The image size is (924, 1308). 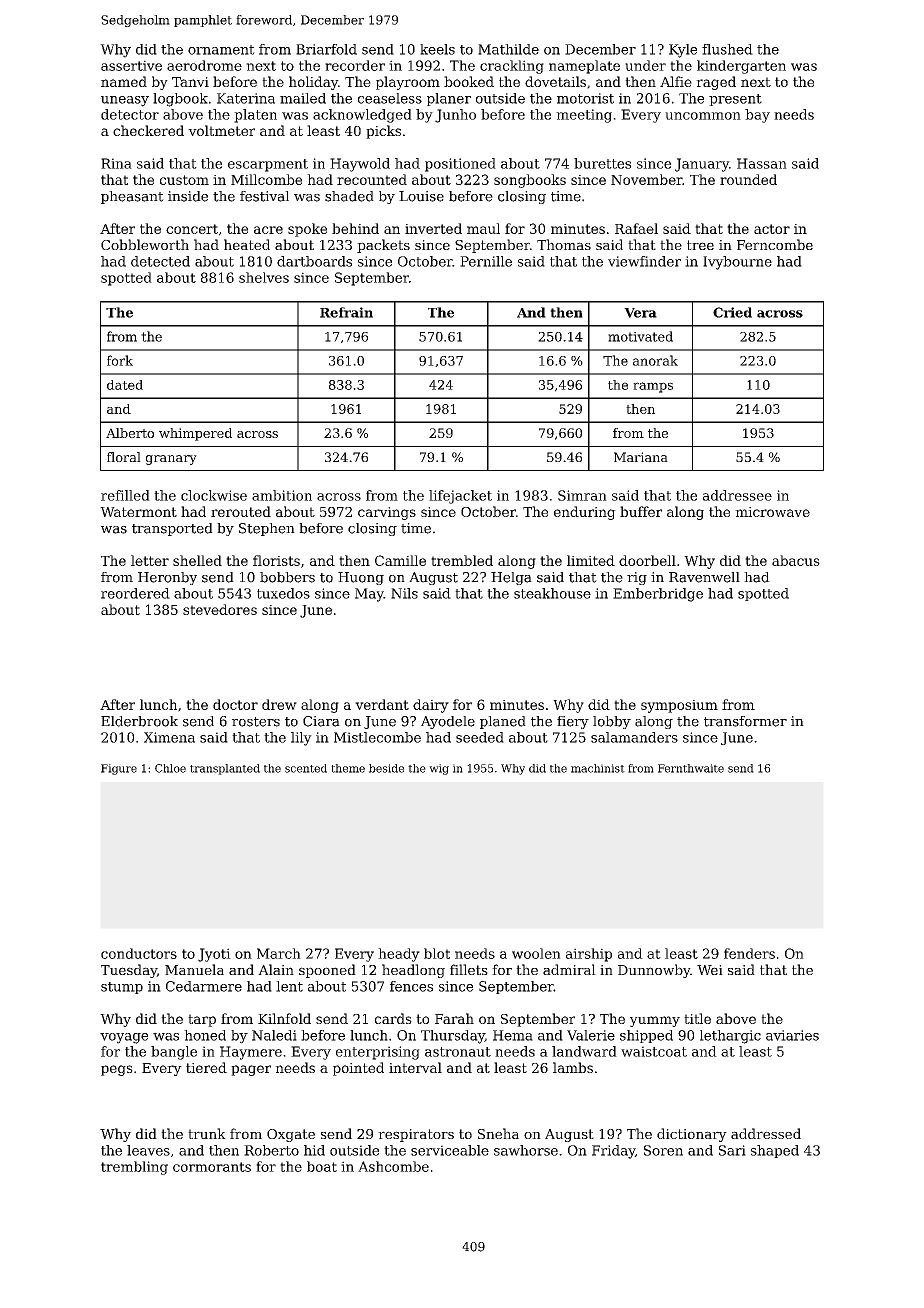 I want to click on floral, so click(x=124, y=457).
